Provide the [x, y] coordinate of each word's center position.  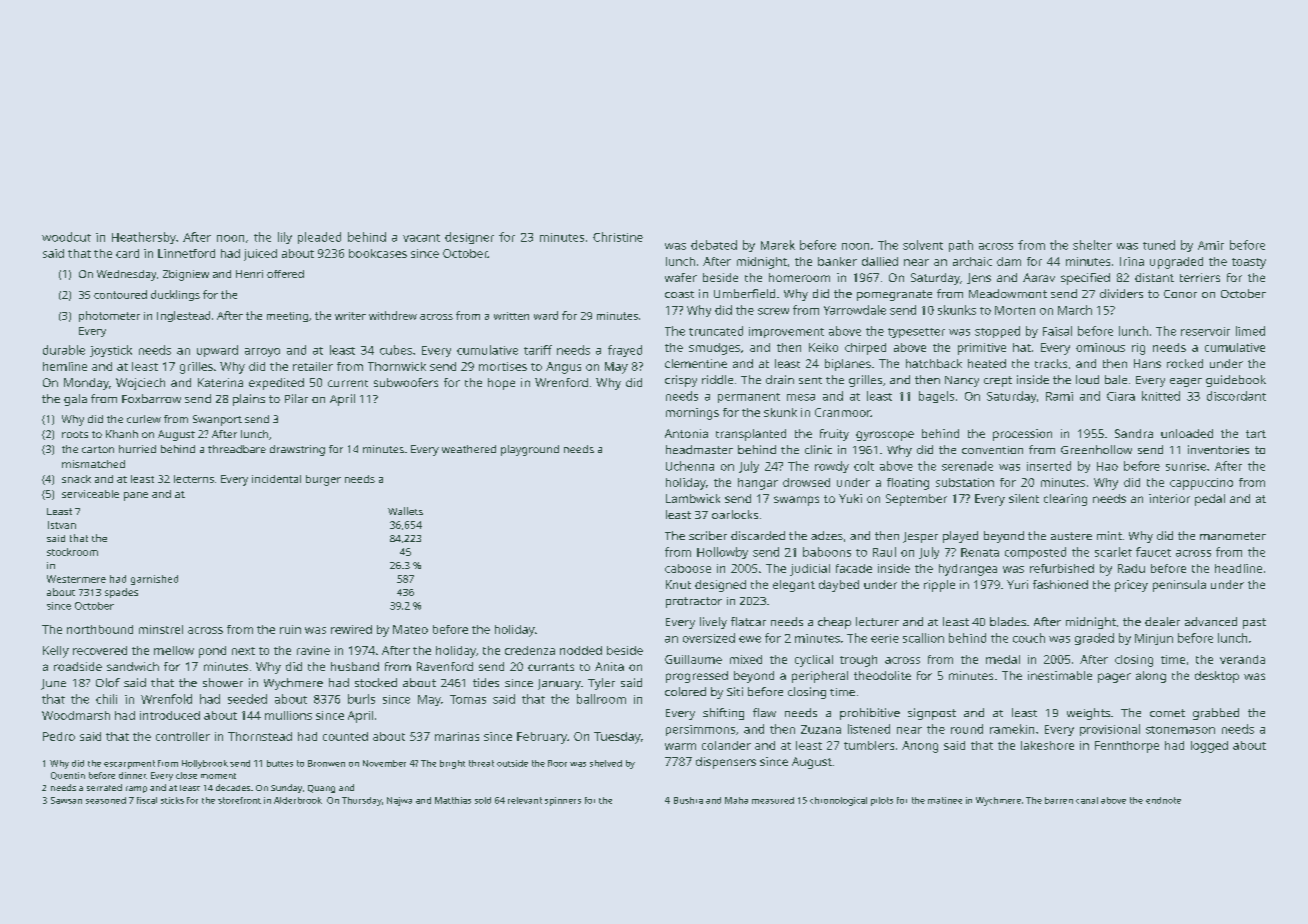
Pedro [59, 736]
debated [714, 245]
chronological [838, 801]
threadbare [237, 449]
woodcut [66, 237]
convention [992, 450]
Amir [1211, 245]
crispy [681, 381]
